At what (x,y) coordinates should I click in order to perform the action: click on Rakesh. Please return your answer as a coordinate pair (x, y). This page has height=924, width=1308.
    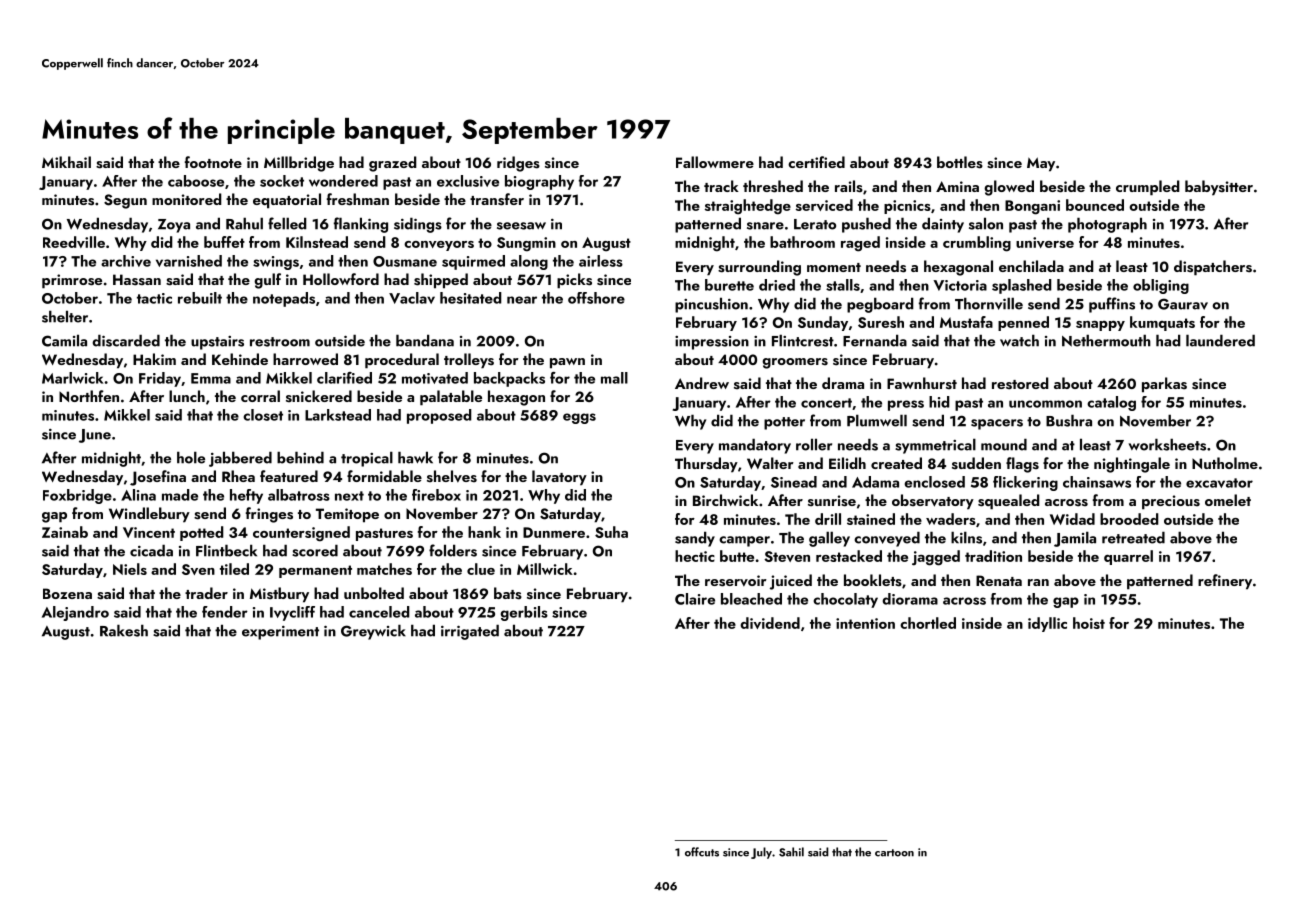
    Looking at the image, I should click on (124, 630).
